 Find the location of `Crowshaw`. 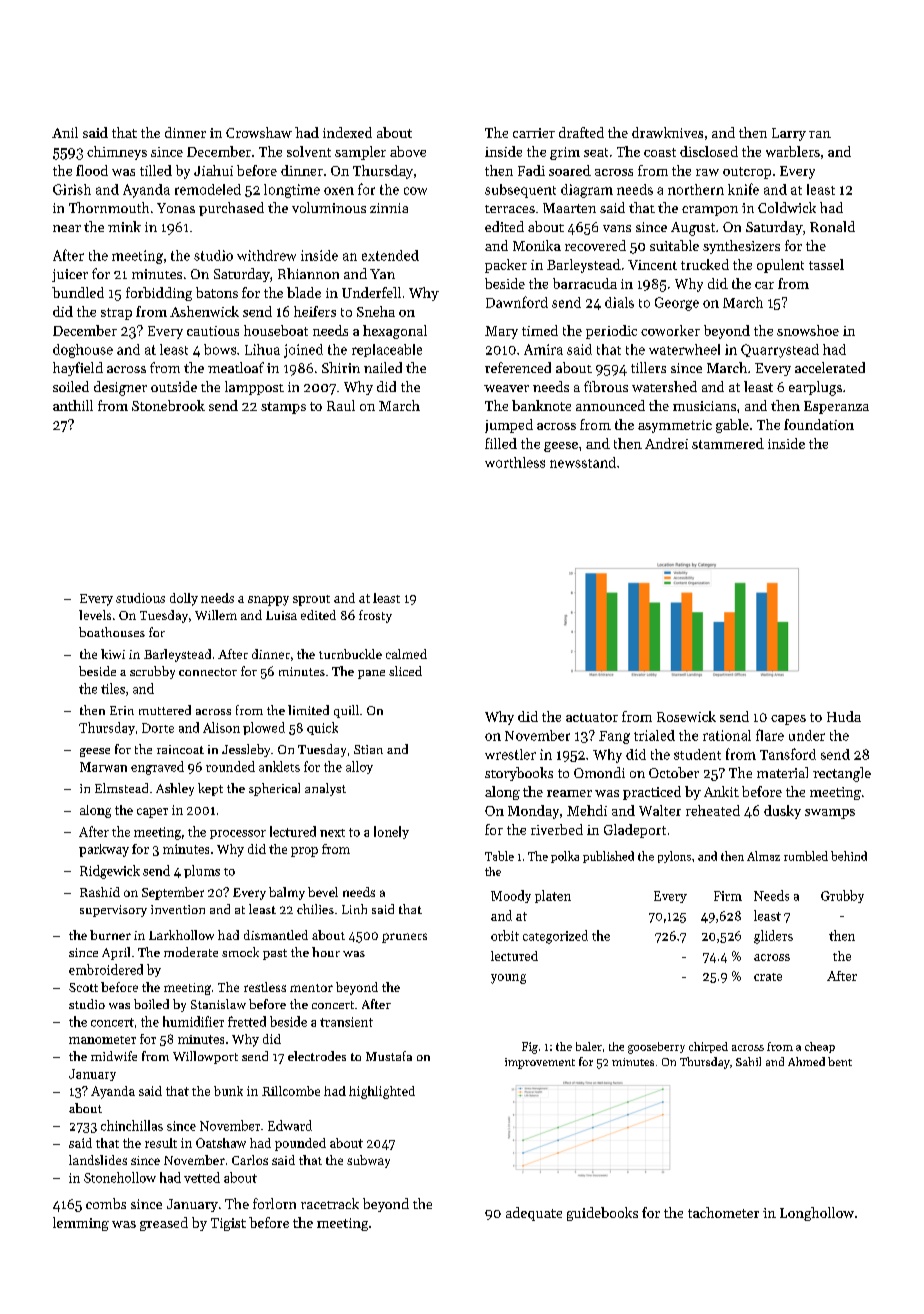

Crowshaw is located at coordinates (259, 132).
